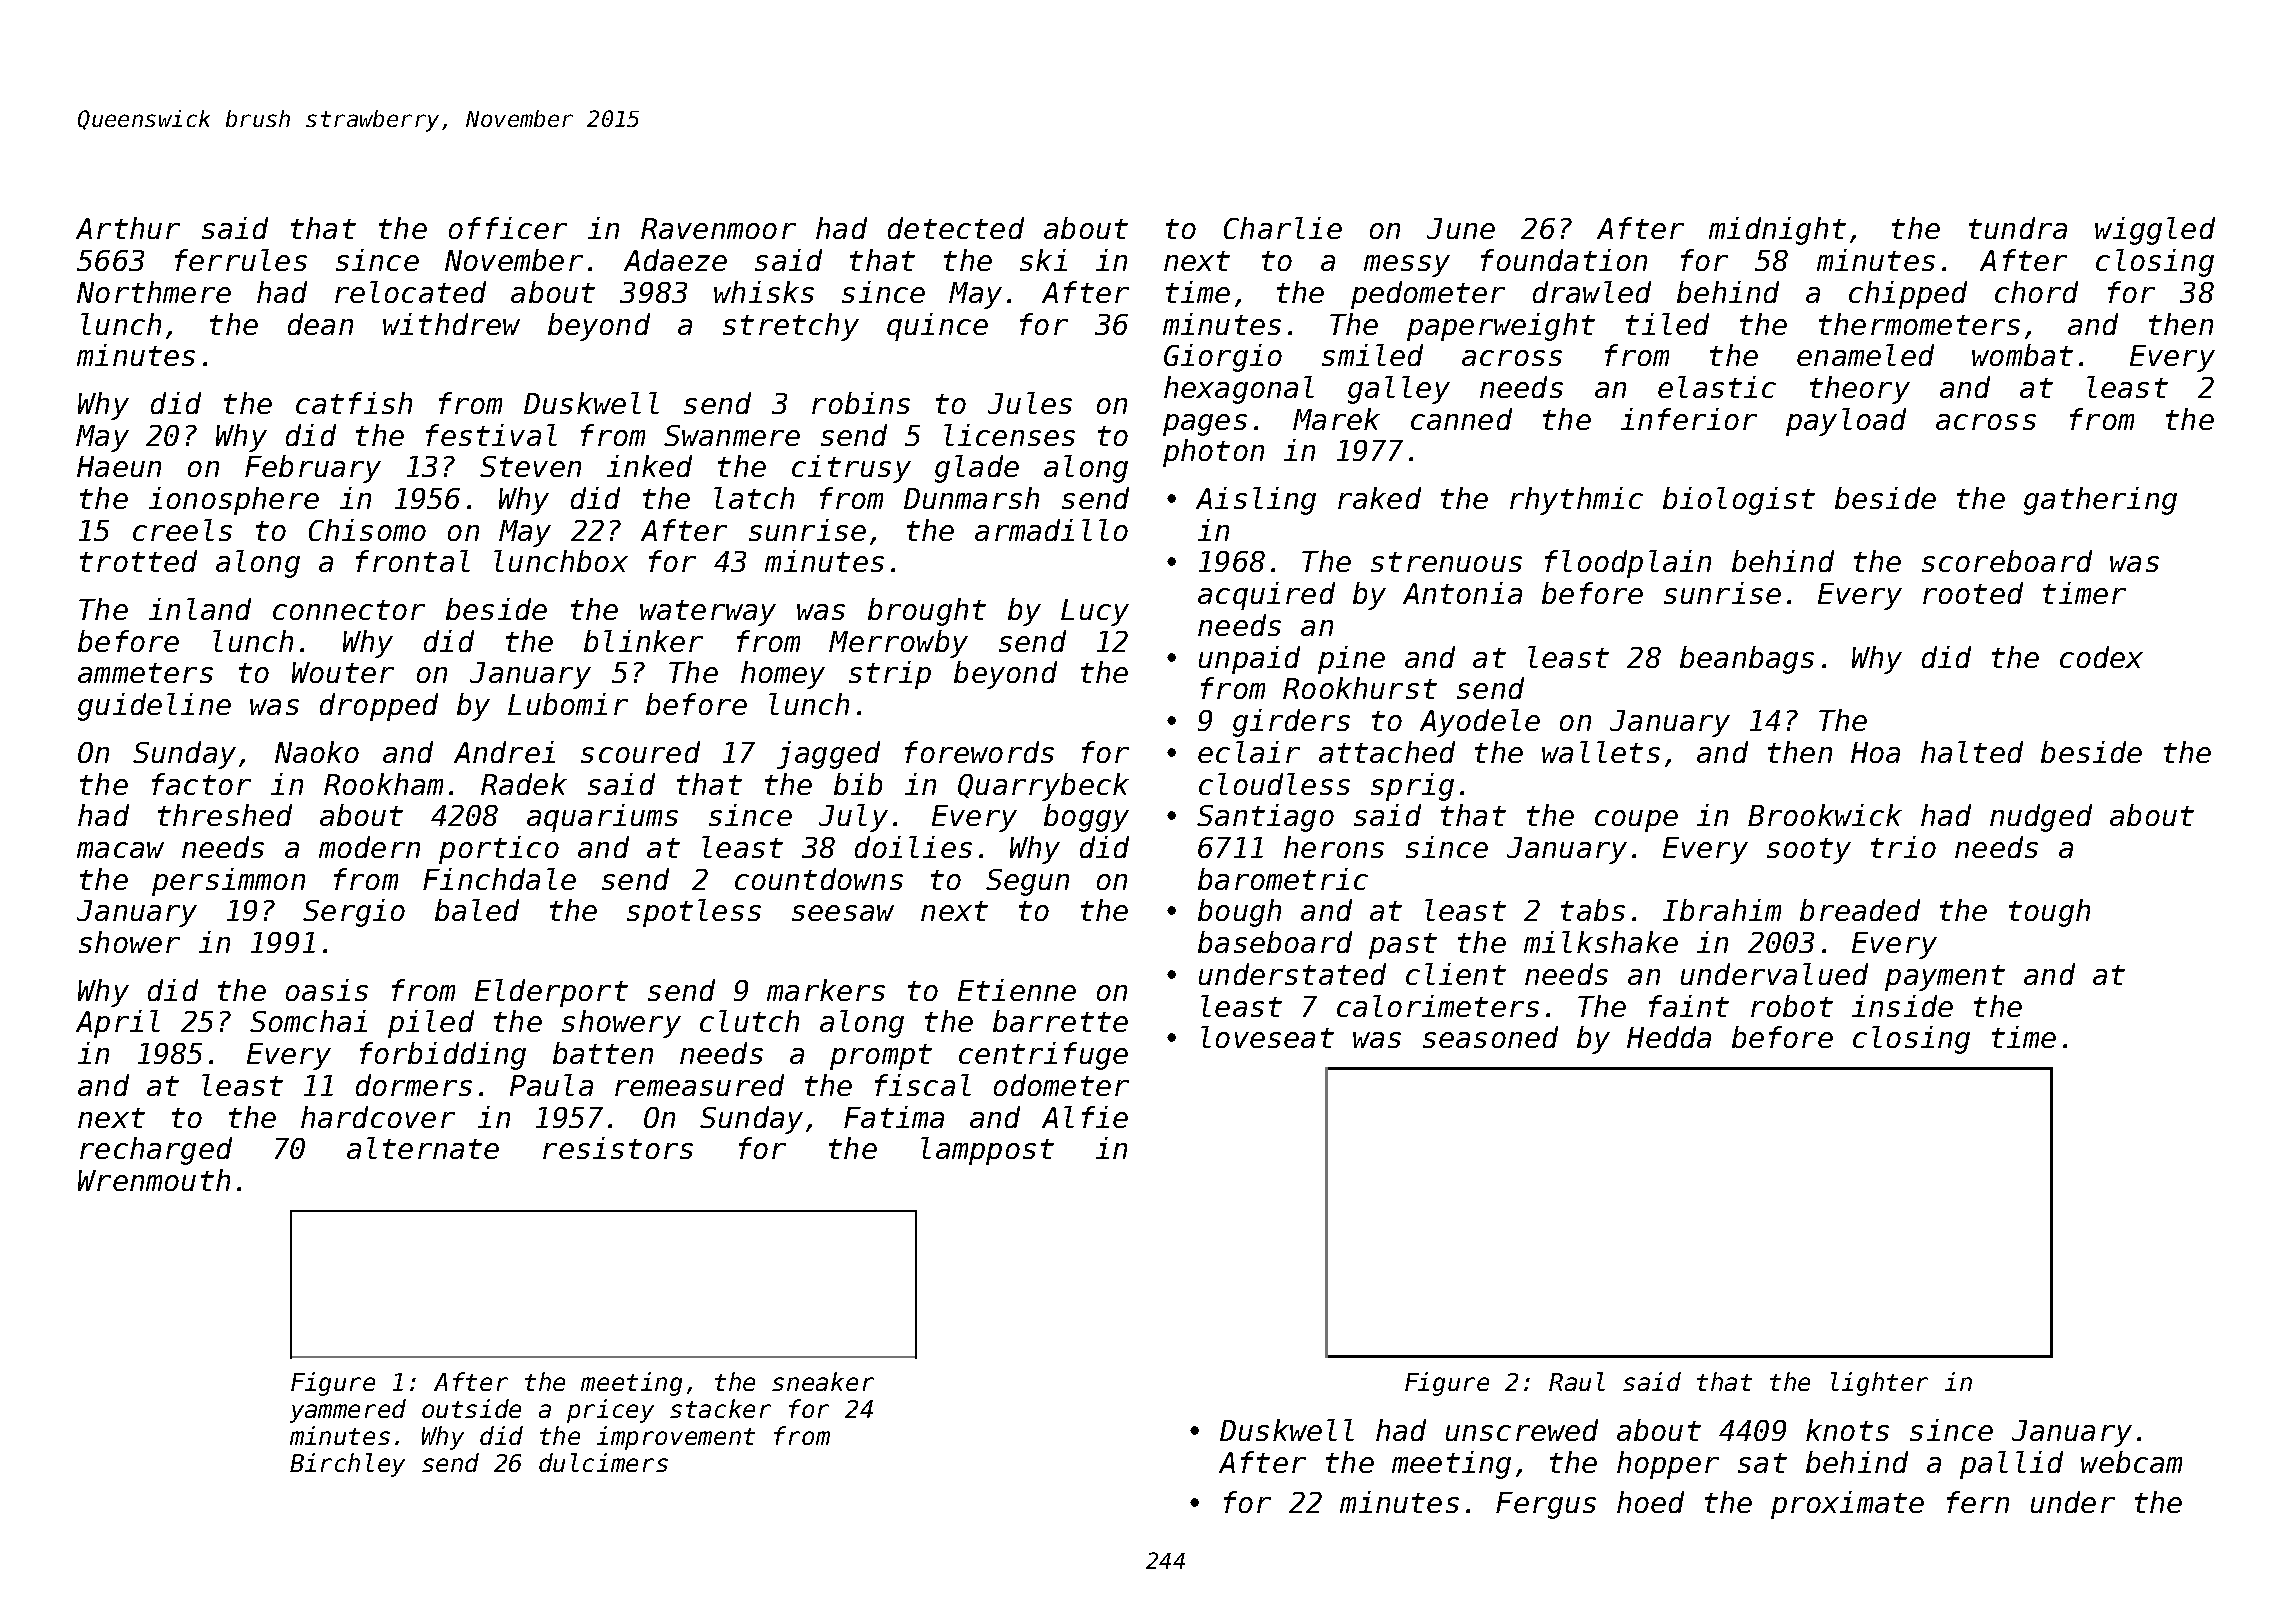 The height and width of the image is (1620, 2292). What do you see at coordinates (823, 1381) in the image?
I see `sneaker` at bounding box center [823, 1381].
